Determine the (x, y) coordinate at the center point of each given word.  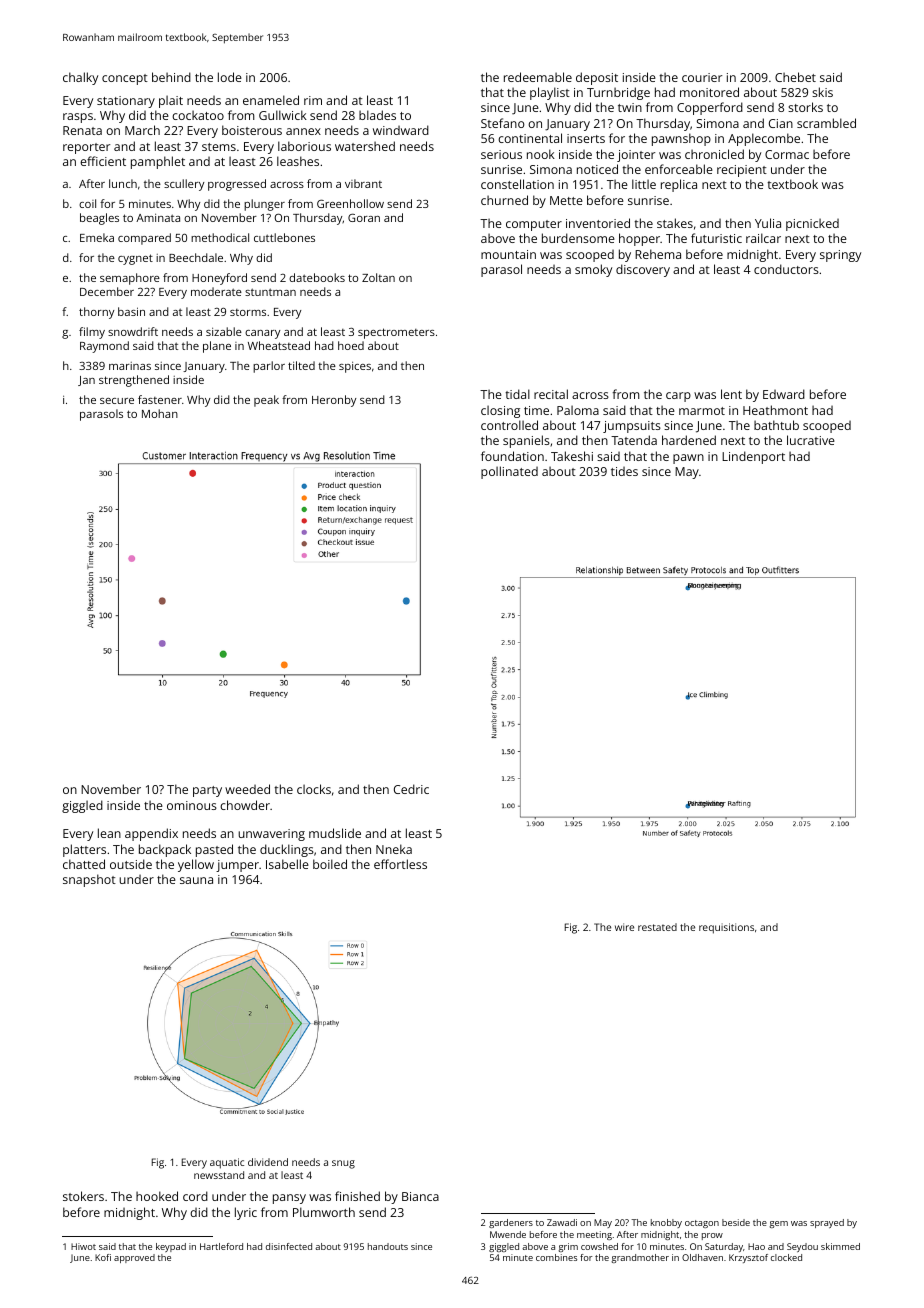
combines (556, 1257)
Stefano (503, 123)
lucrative (811, 440)
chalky (80, 78)
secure (117, 401)
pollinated (509, 472)
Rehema (658, 254)
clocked (786, 1257)
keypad (171, 1247)
